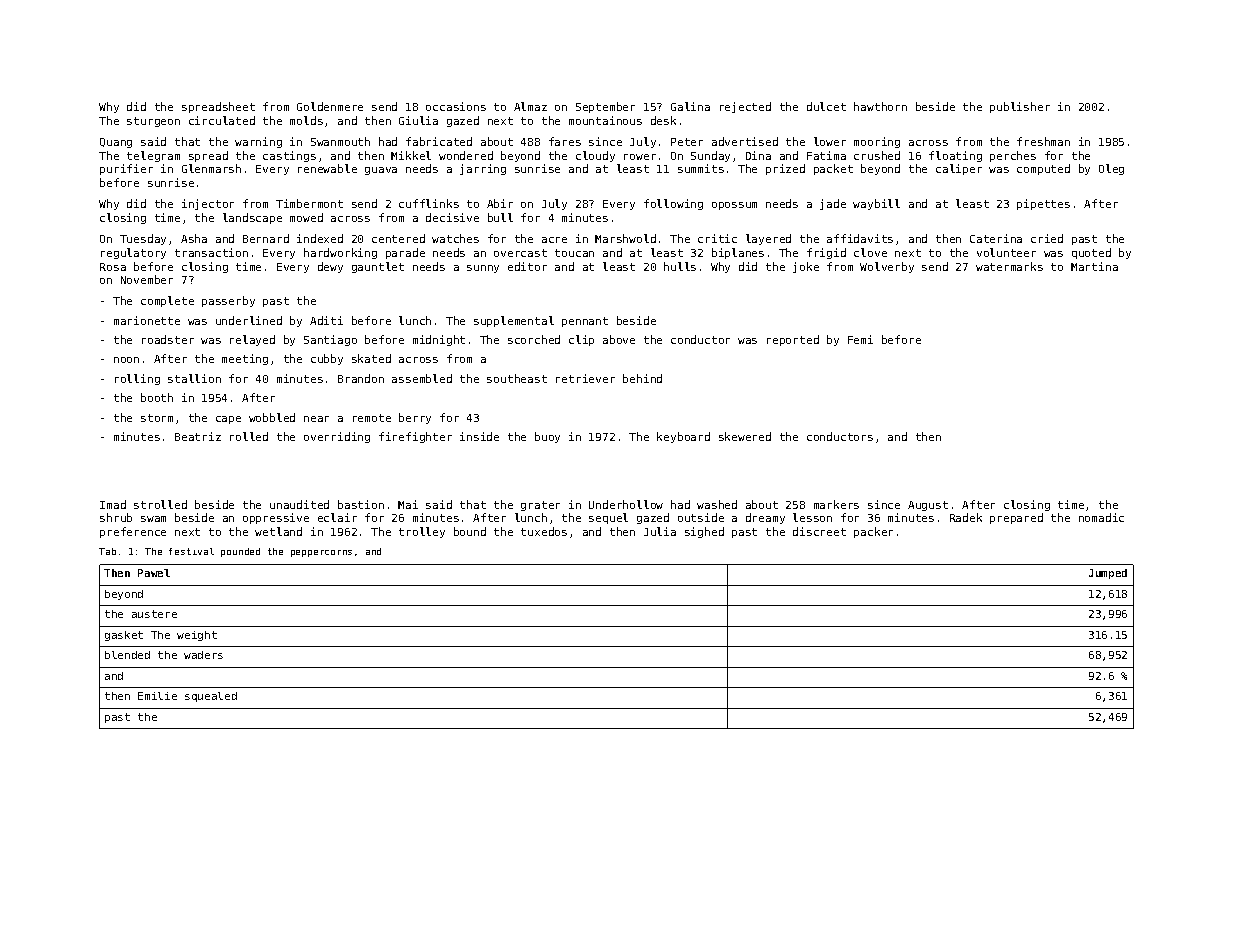 This document has height=952, width=1233. I want to click on roadster, so click(168, 339).
